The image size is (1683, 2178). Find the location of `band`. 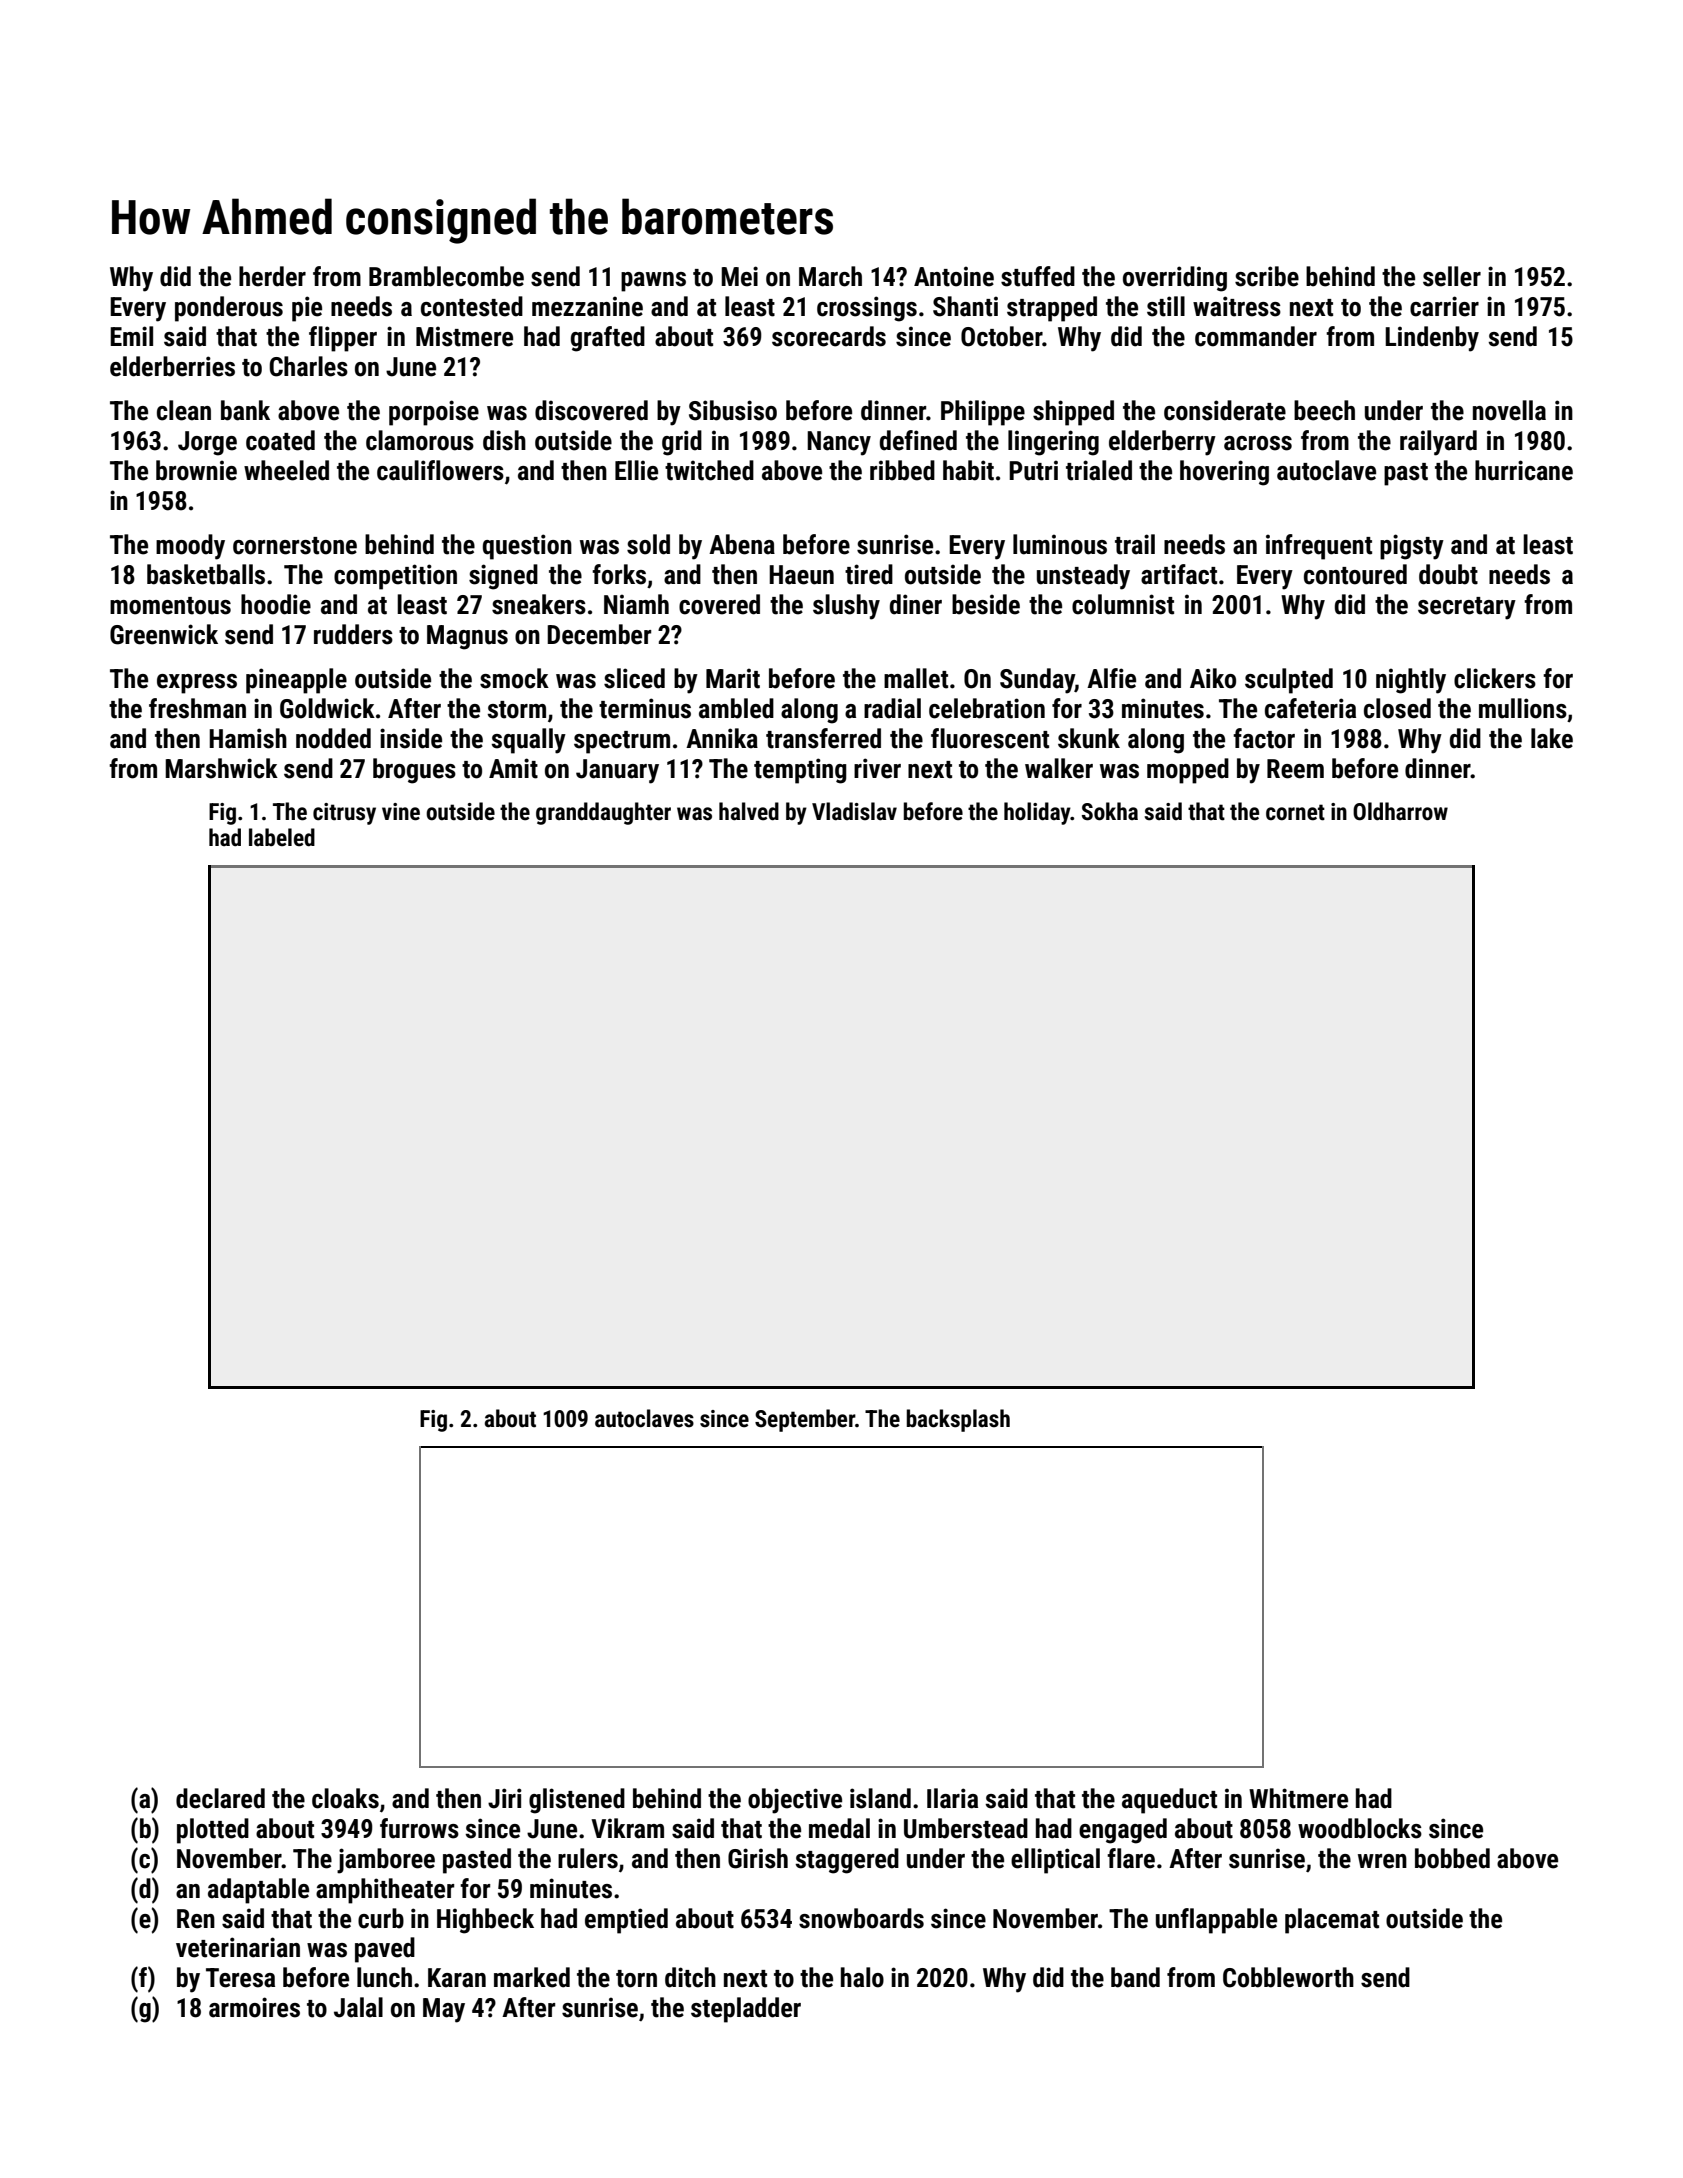

band is located at coordinates (1135, 1977).
